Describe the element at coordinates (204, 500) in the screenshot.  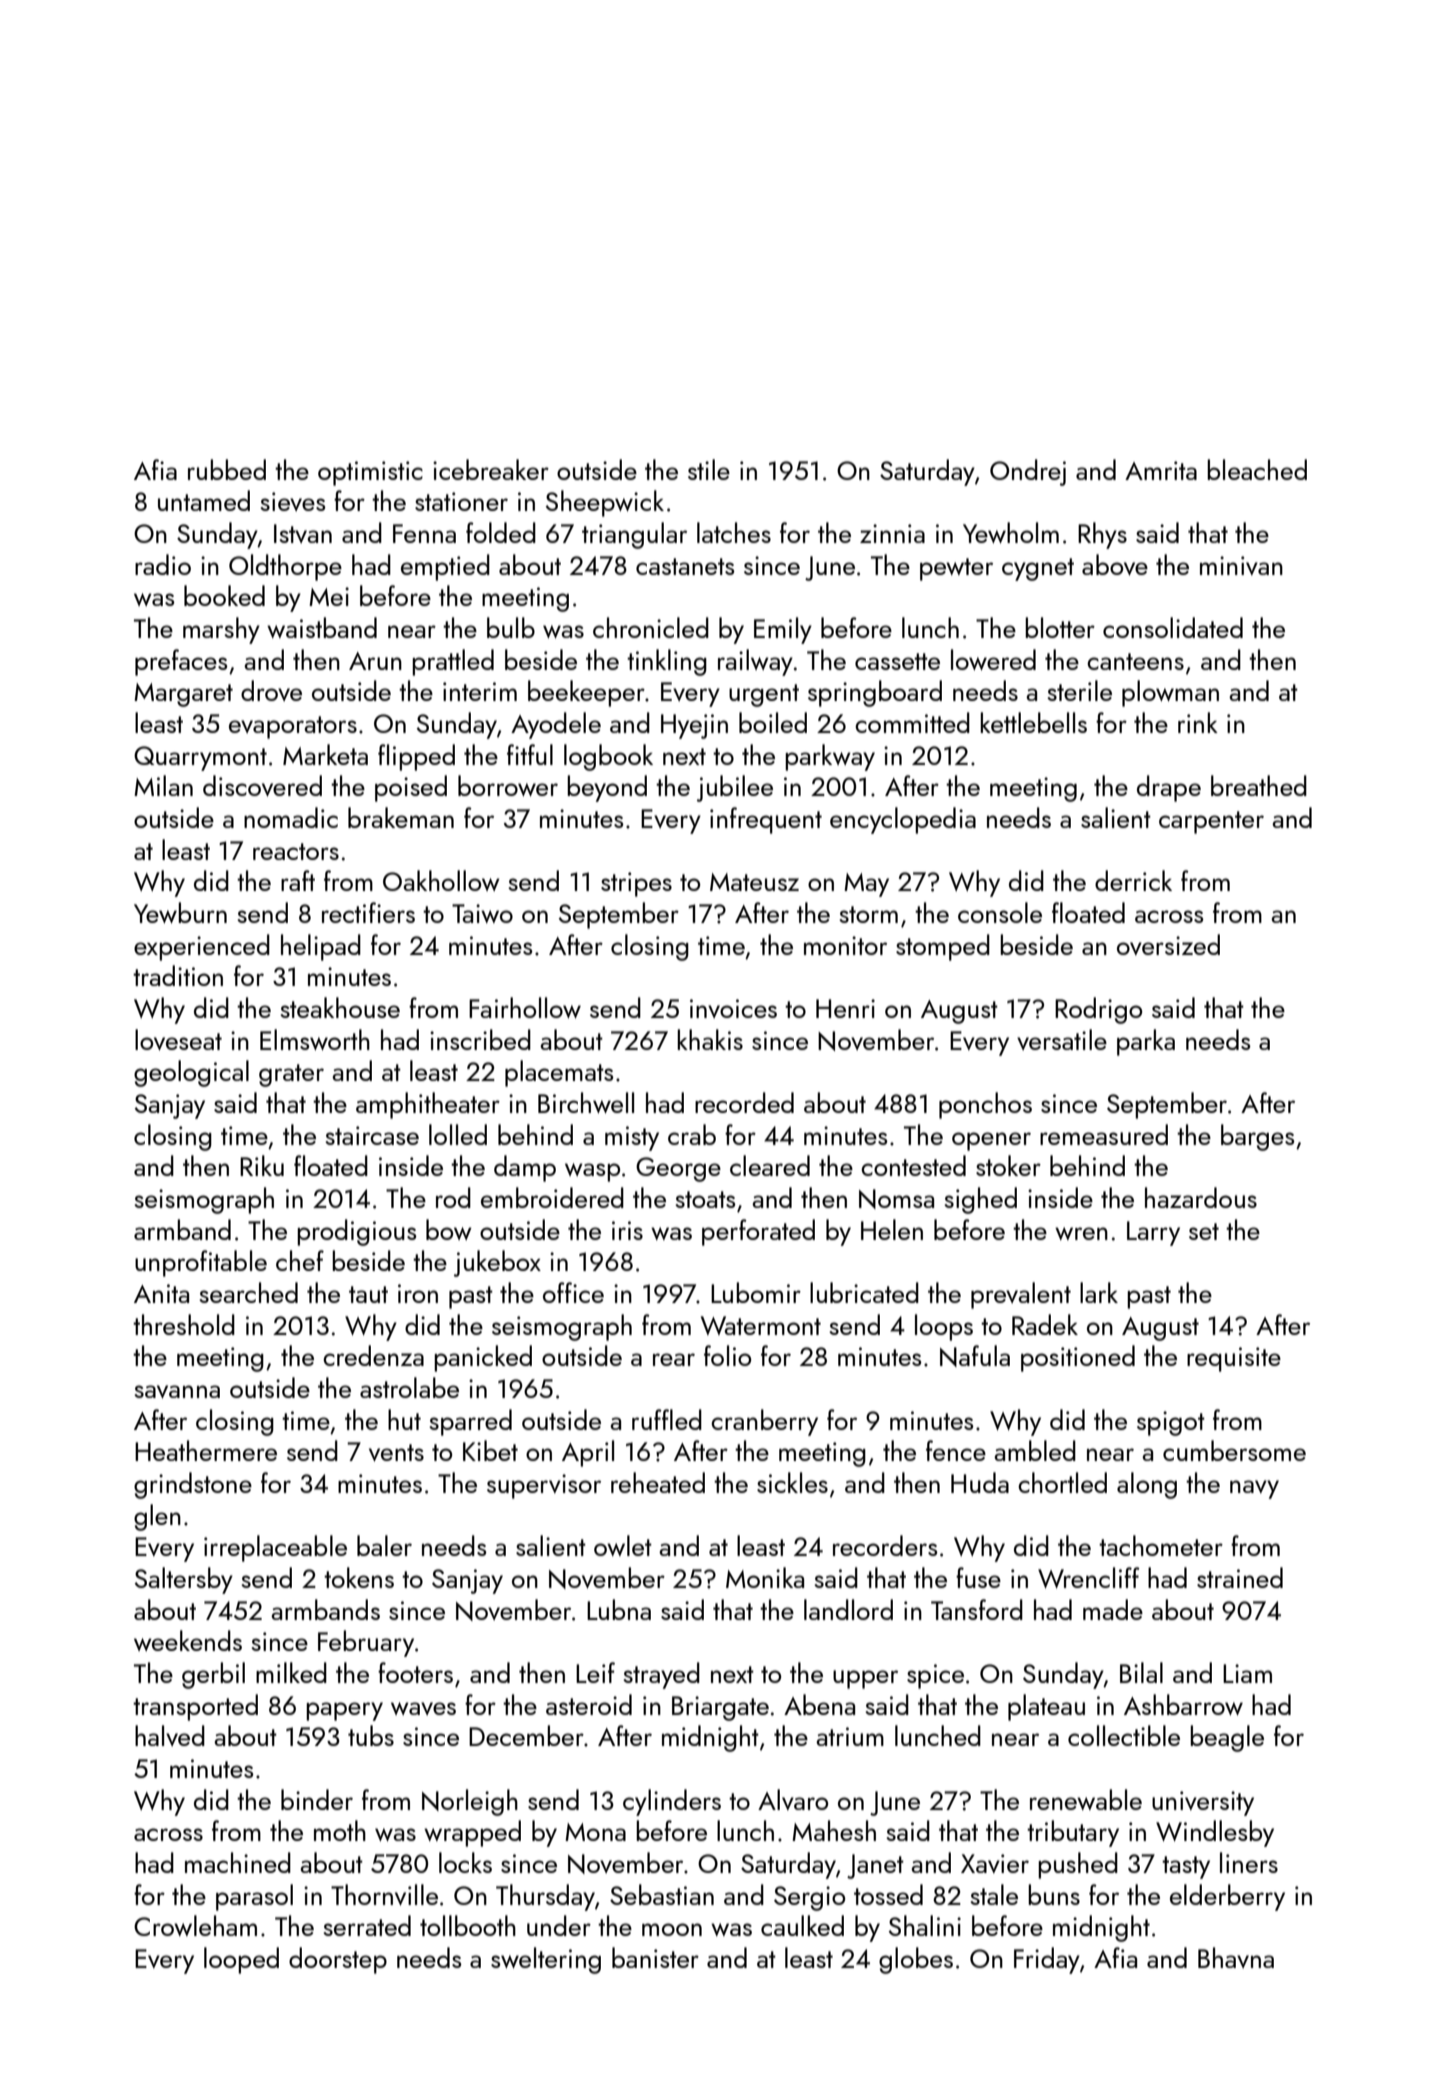
I see `untamed` at that location.
